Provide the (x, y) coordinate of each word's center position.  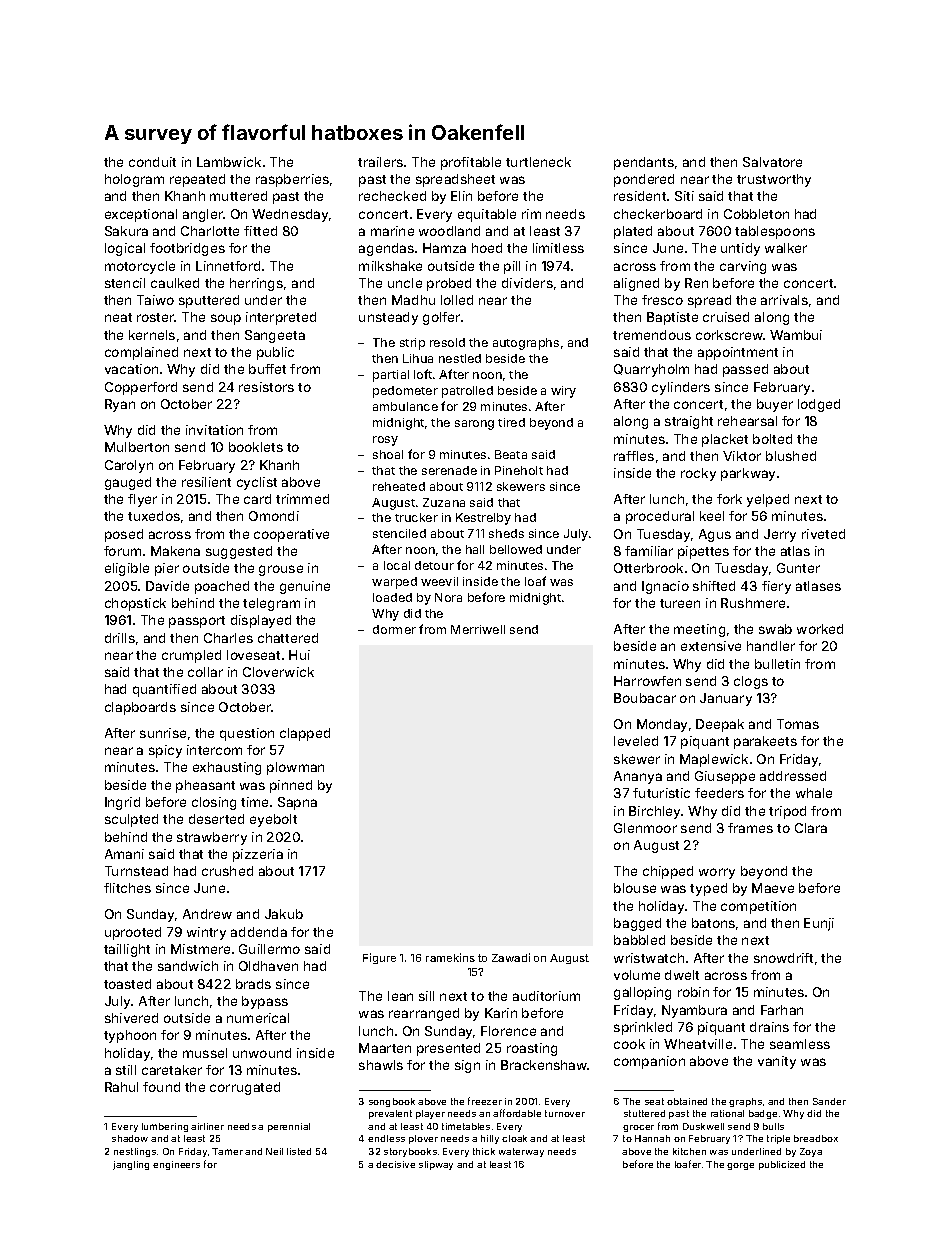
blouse (635, 888)
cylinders (681, 388)
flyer (142, 500)
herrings (256, 284)
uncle (405, 283)
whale (814, 793)
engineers (176, 1165)
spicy (165, 751)
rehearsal (747, 421)
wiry (563, 392)
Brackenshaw (544, 1065)
